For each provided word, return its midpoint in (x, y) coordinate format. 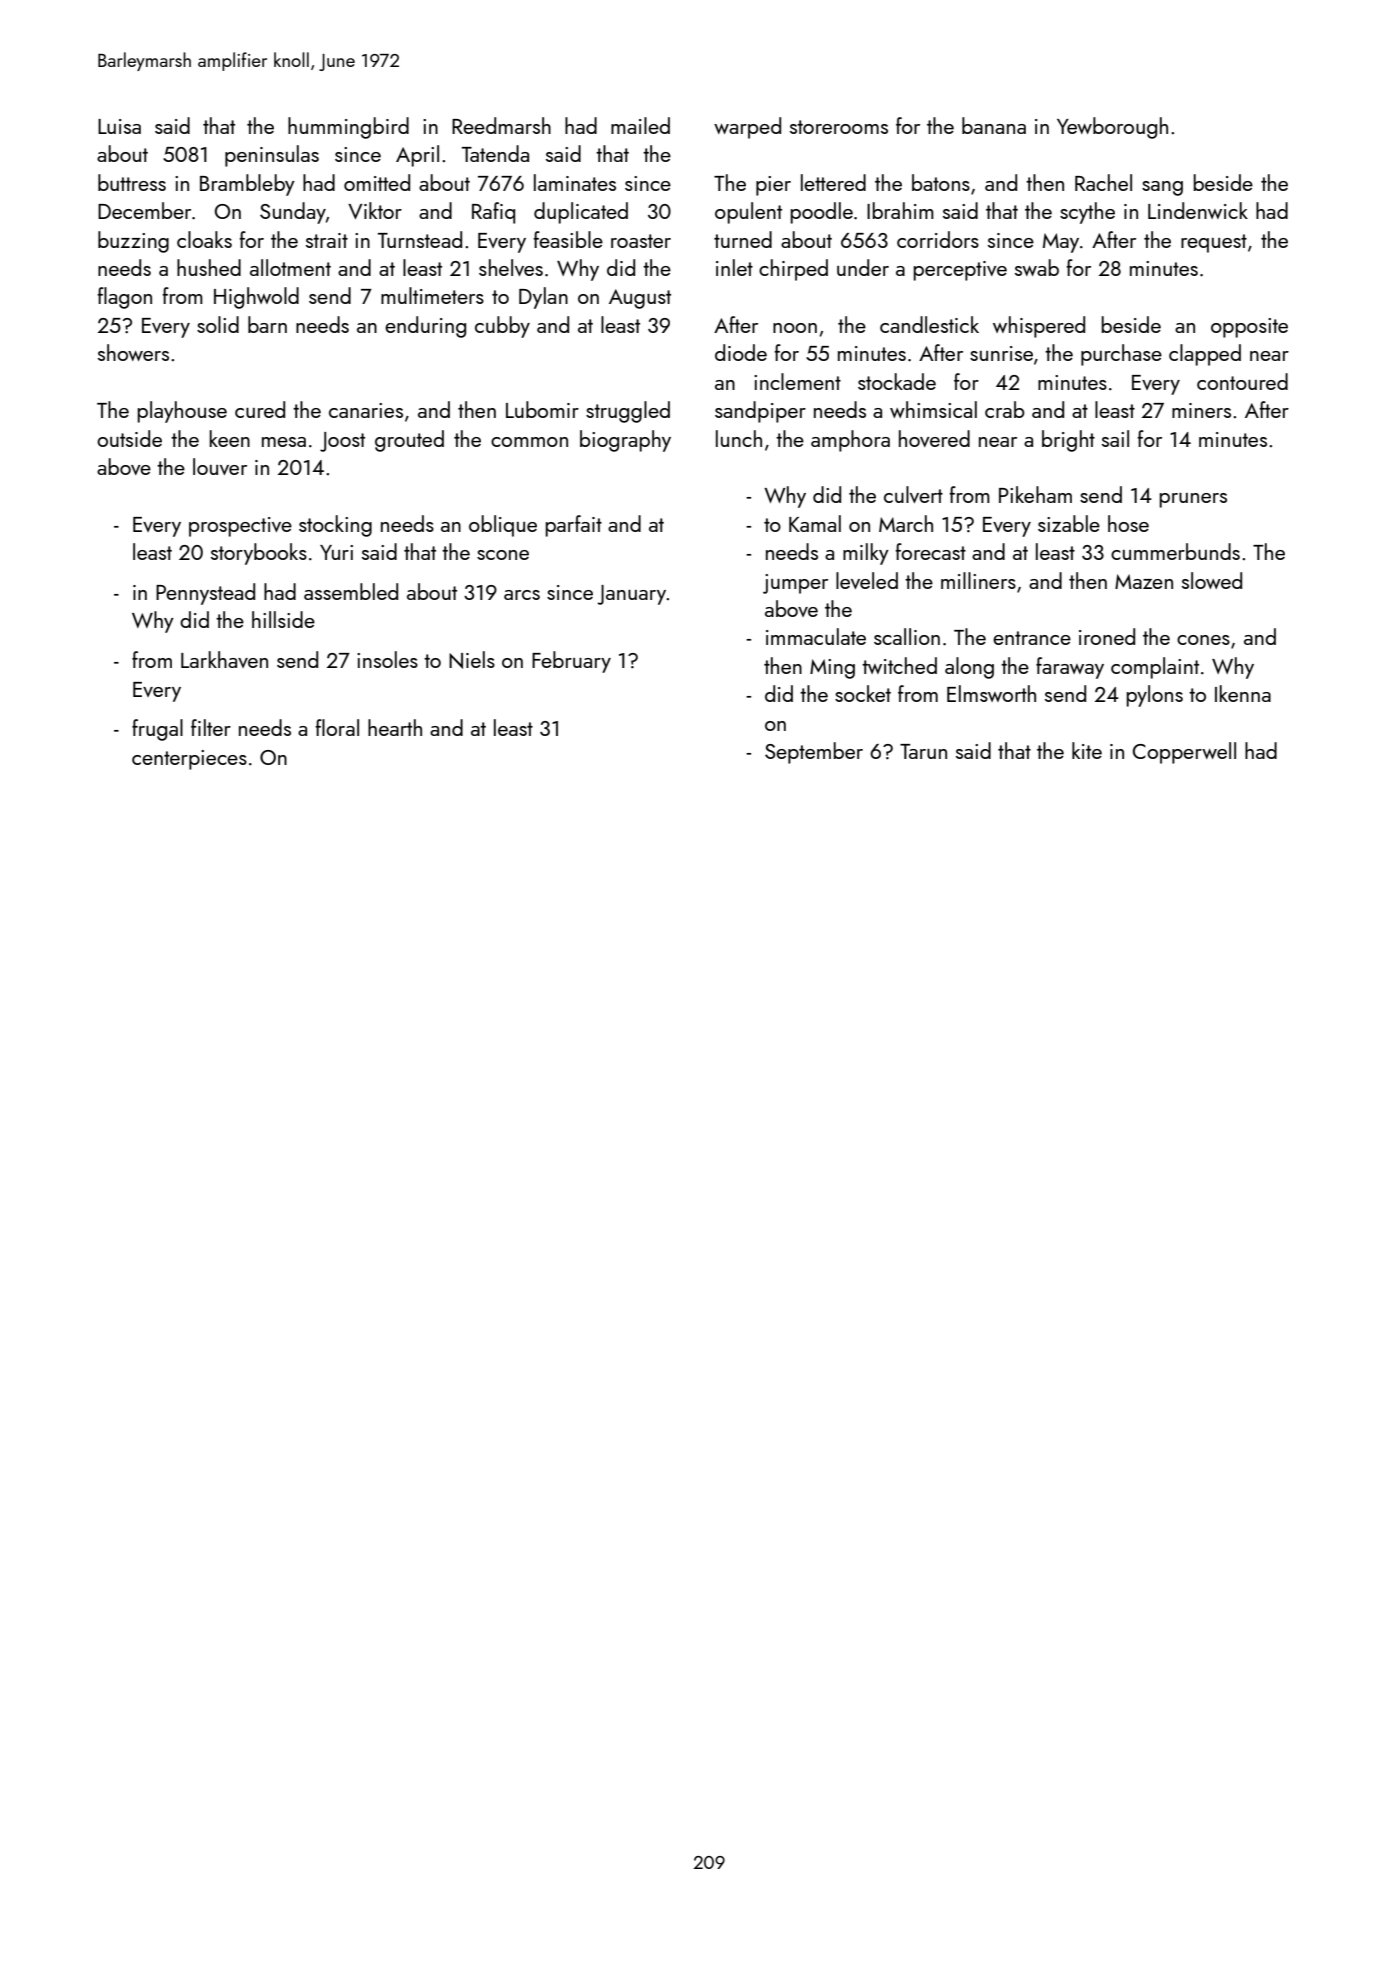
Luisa (119, 126)
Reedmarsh (501, 125)
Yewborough (1112, 128)
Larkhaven (224, 659)
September (814, 753)
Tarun (923, 751)
